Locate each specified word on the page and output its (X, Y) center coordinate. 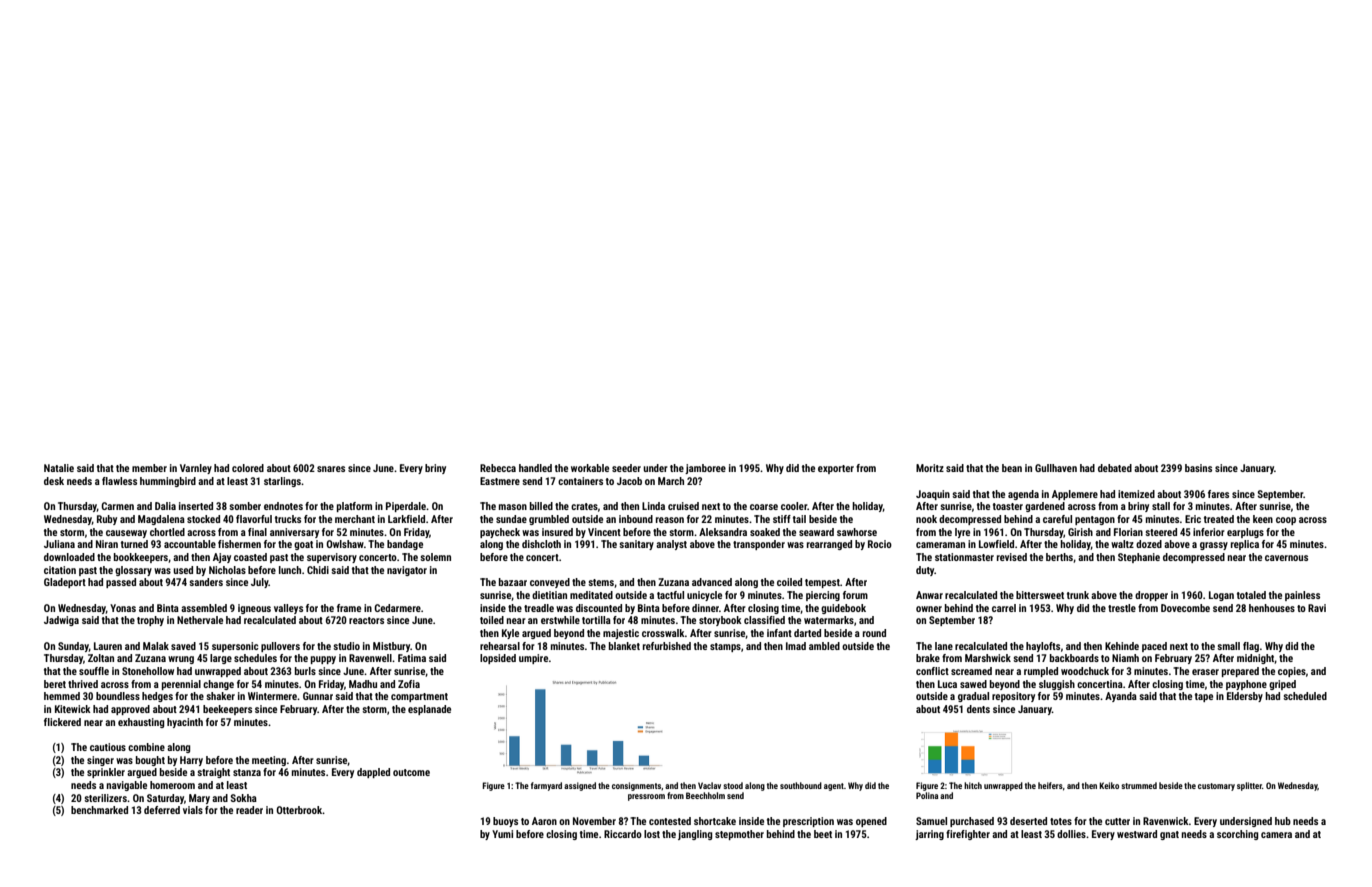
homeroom (172, 785)
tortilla (596, 620)
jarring (929, 835)
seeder (626, 468)
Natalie (59, 468)
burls (305, 671)
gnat (1169, 835)
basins (1198, 468)
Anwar (929, 595)
